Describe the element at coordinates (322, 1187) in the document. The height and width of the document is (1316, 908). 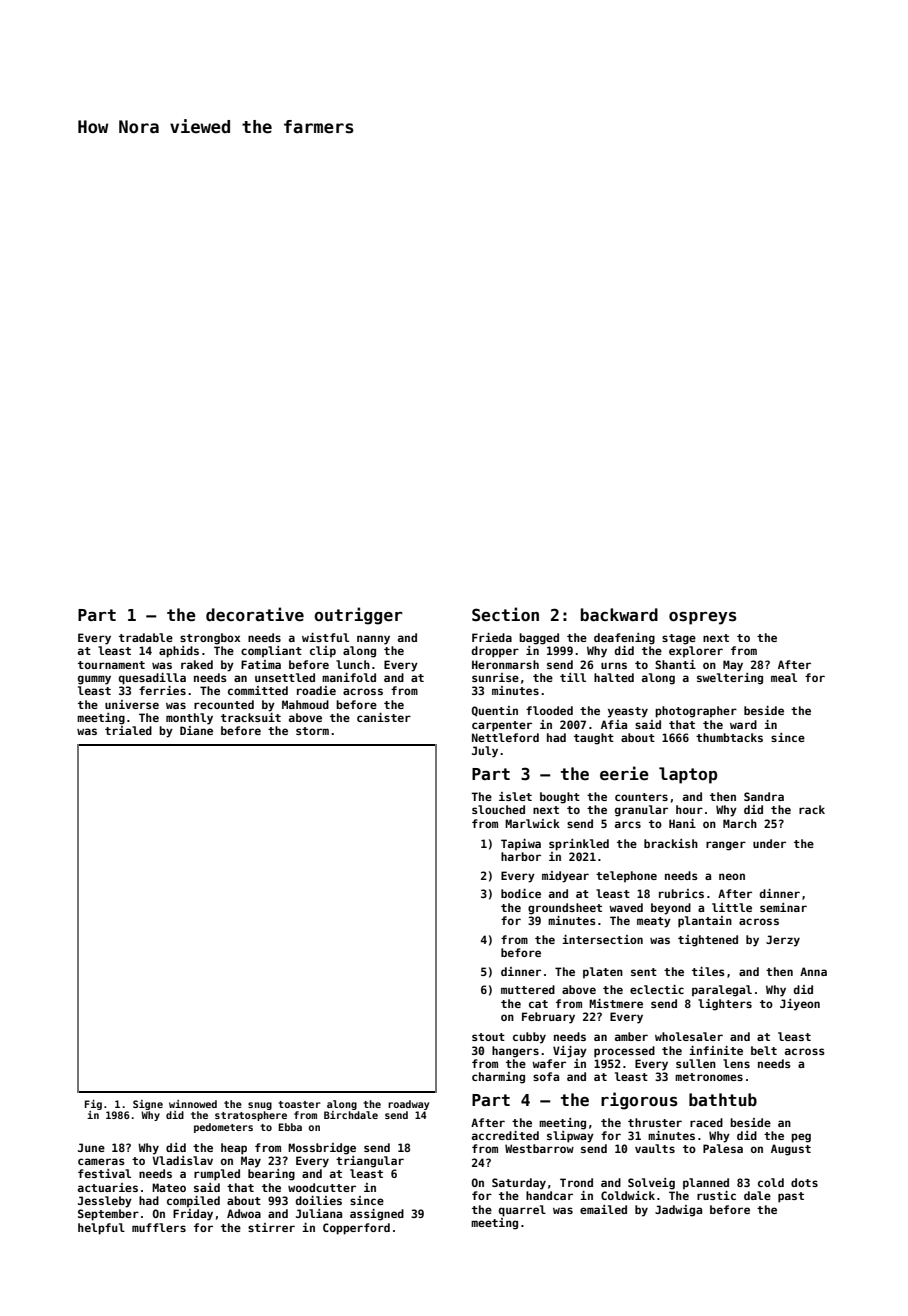
I see `woodcutter` at that location.
